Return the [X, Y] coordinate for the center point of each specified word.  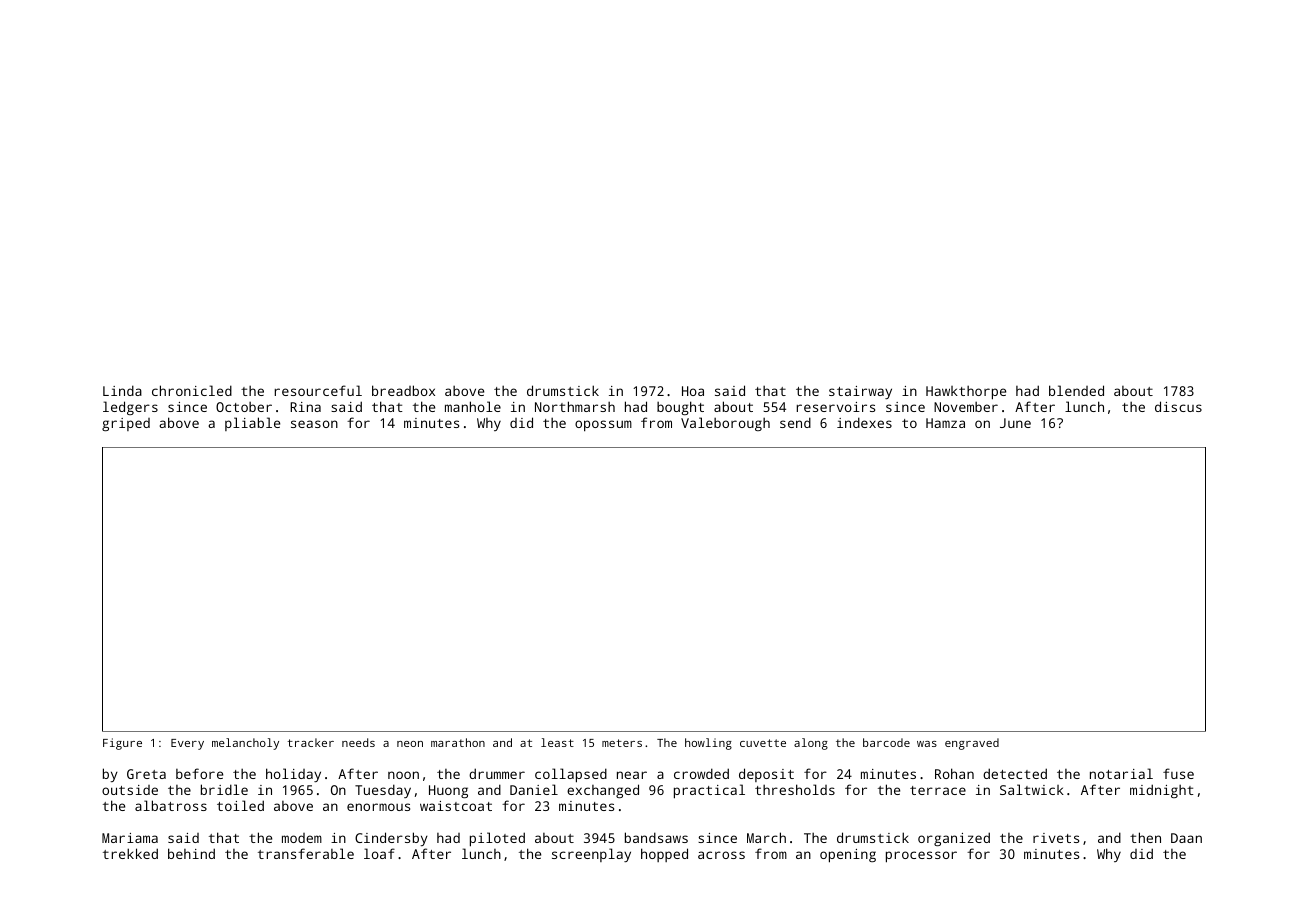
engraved [972, 744]
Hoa [693, 391]
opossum [603, 426]
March [766, 837]
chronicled [192, 390]
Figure [122, 744]
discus [1178, 406]
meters [622, 743]
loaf [379, 853]
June [1015, 423]
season [314, 424]
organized [954, 839]
